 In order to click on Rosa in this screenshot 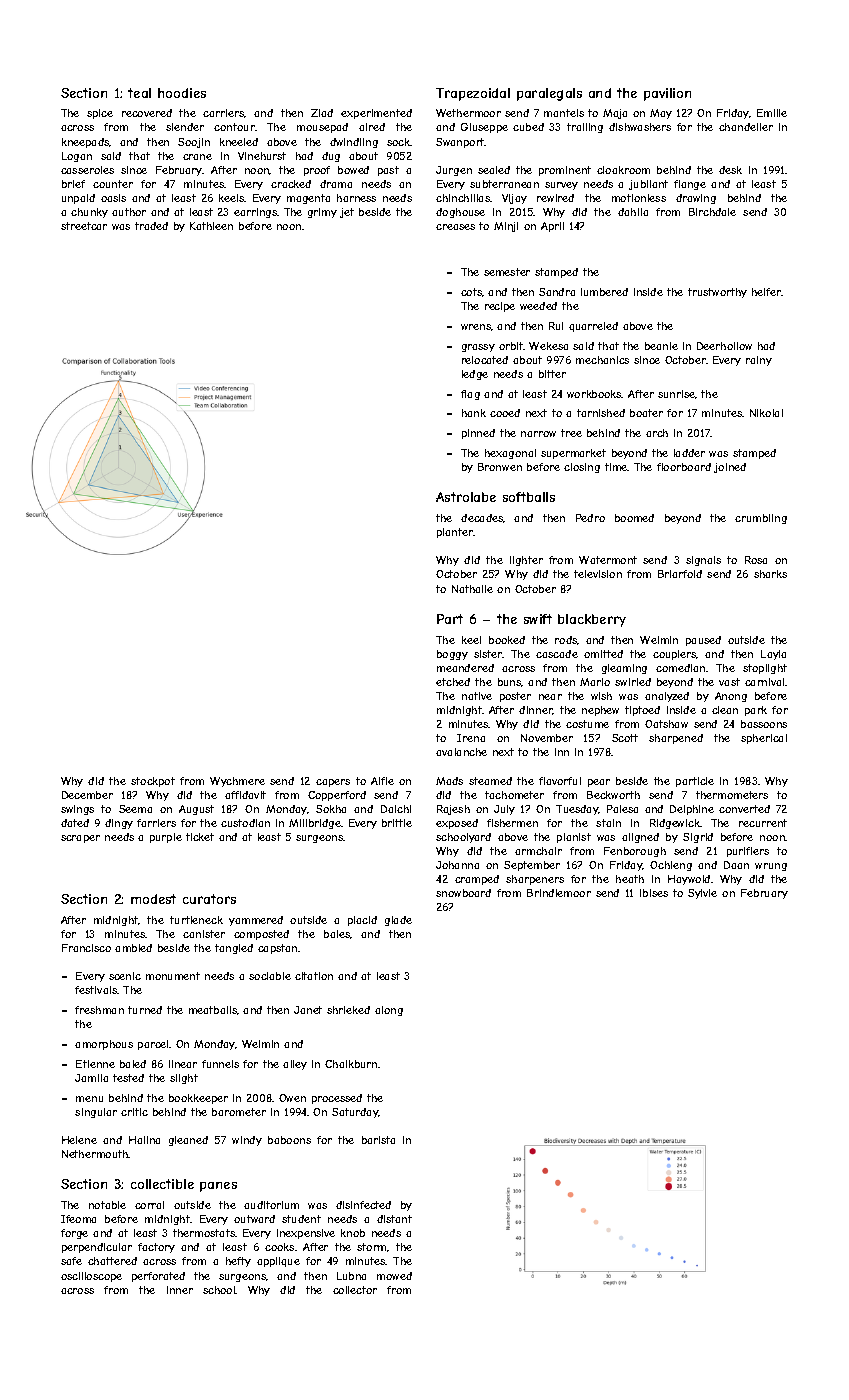, I will do `click(756, 560)`.
